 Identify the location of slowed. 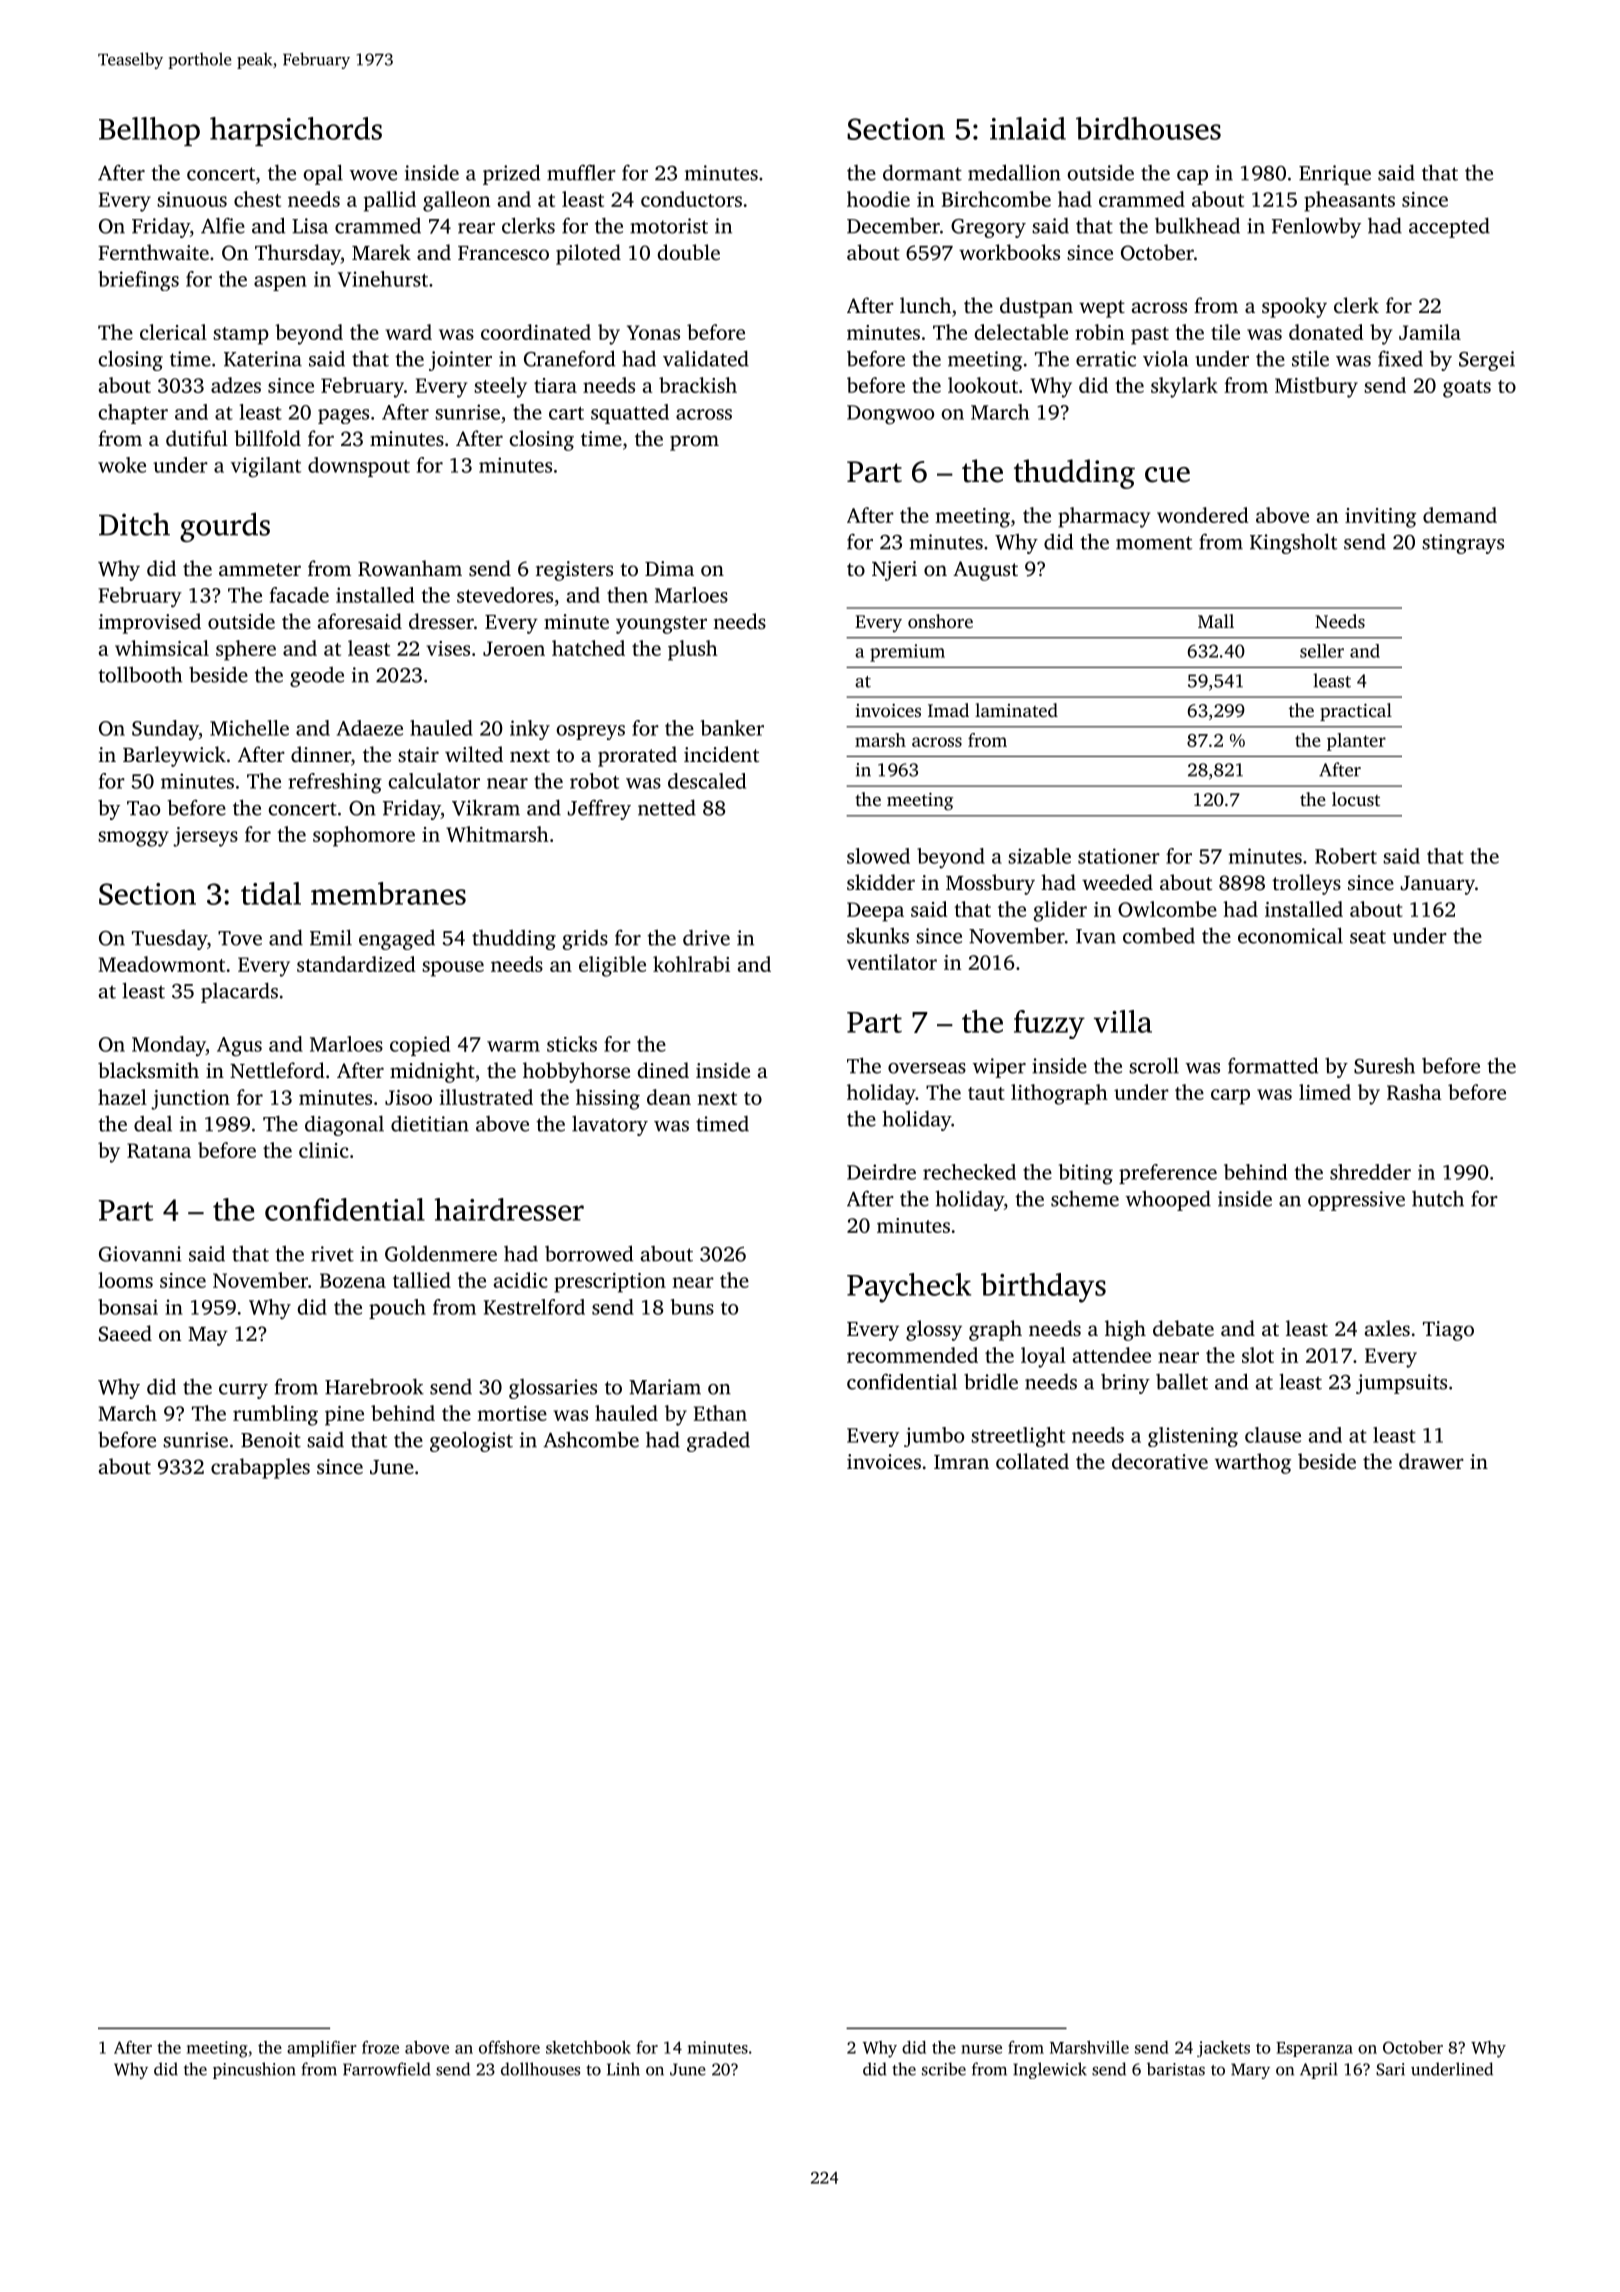
(878, 856).
